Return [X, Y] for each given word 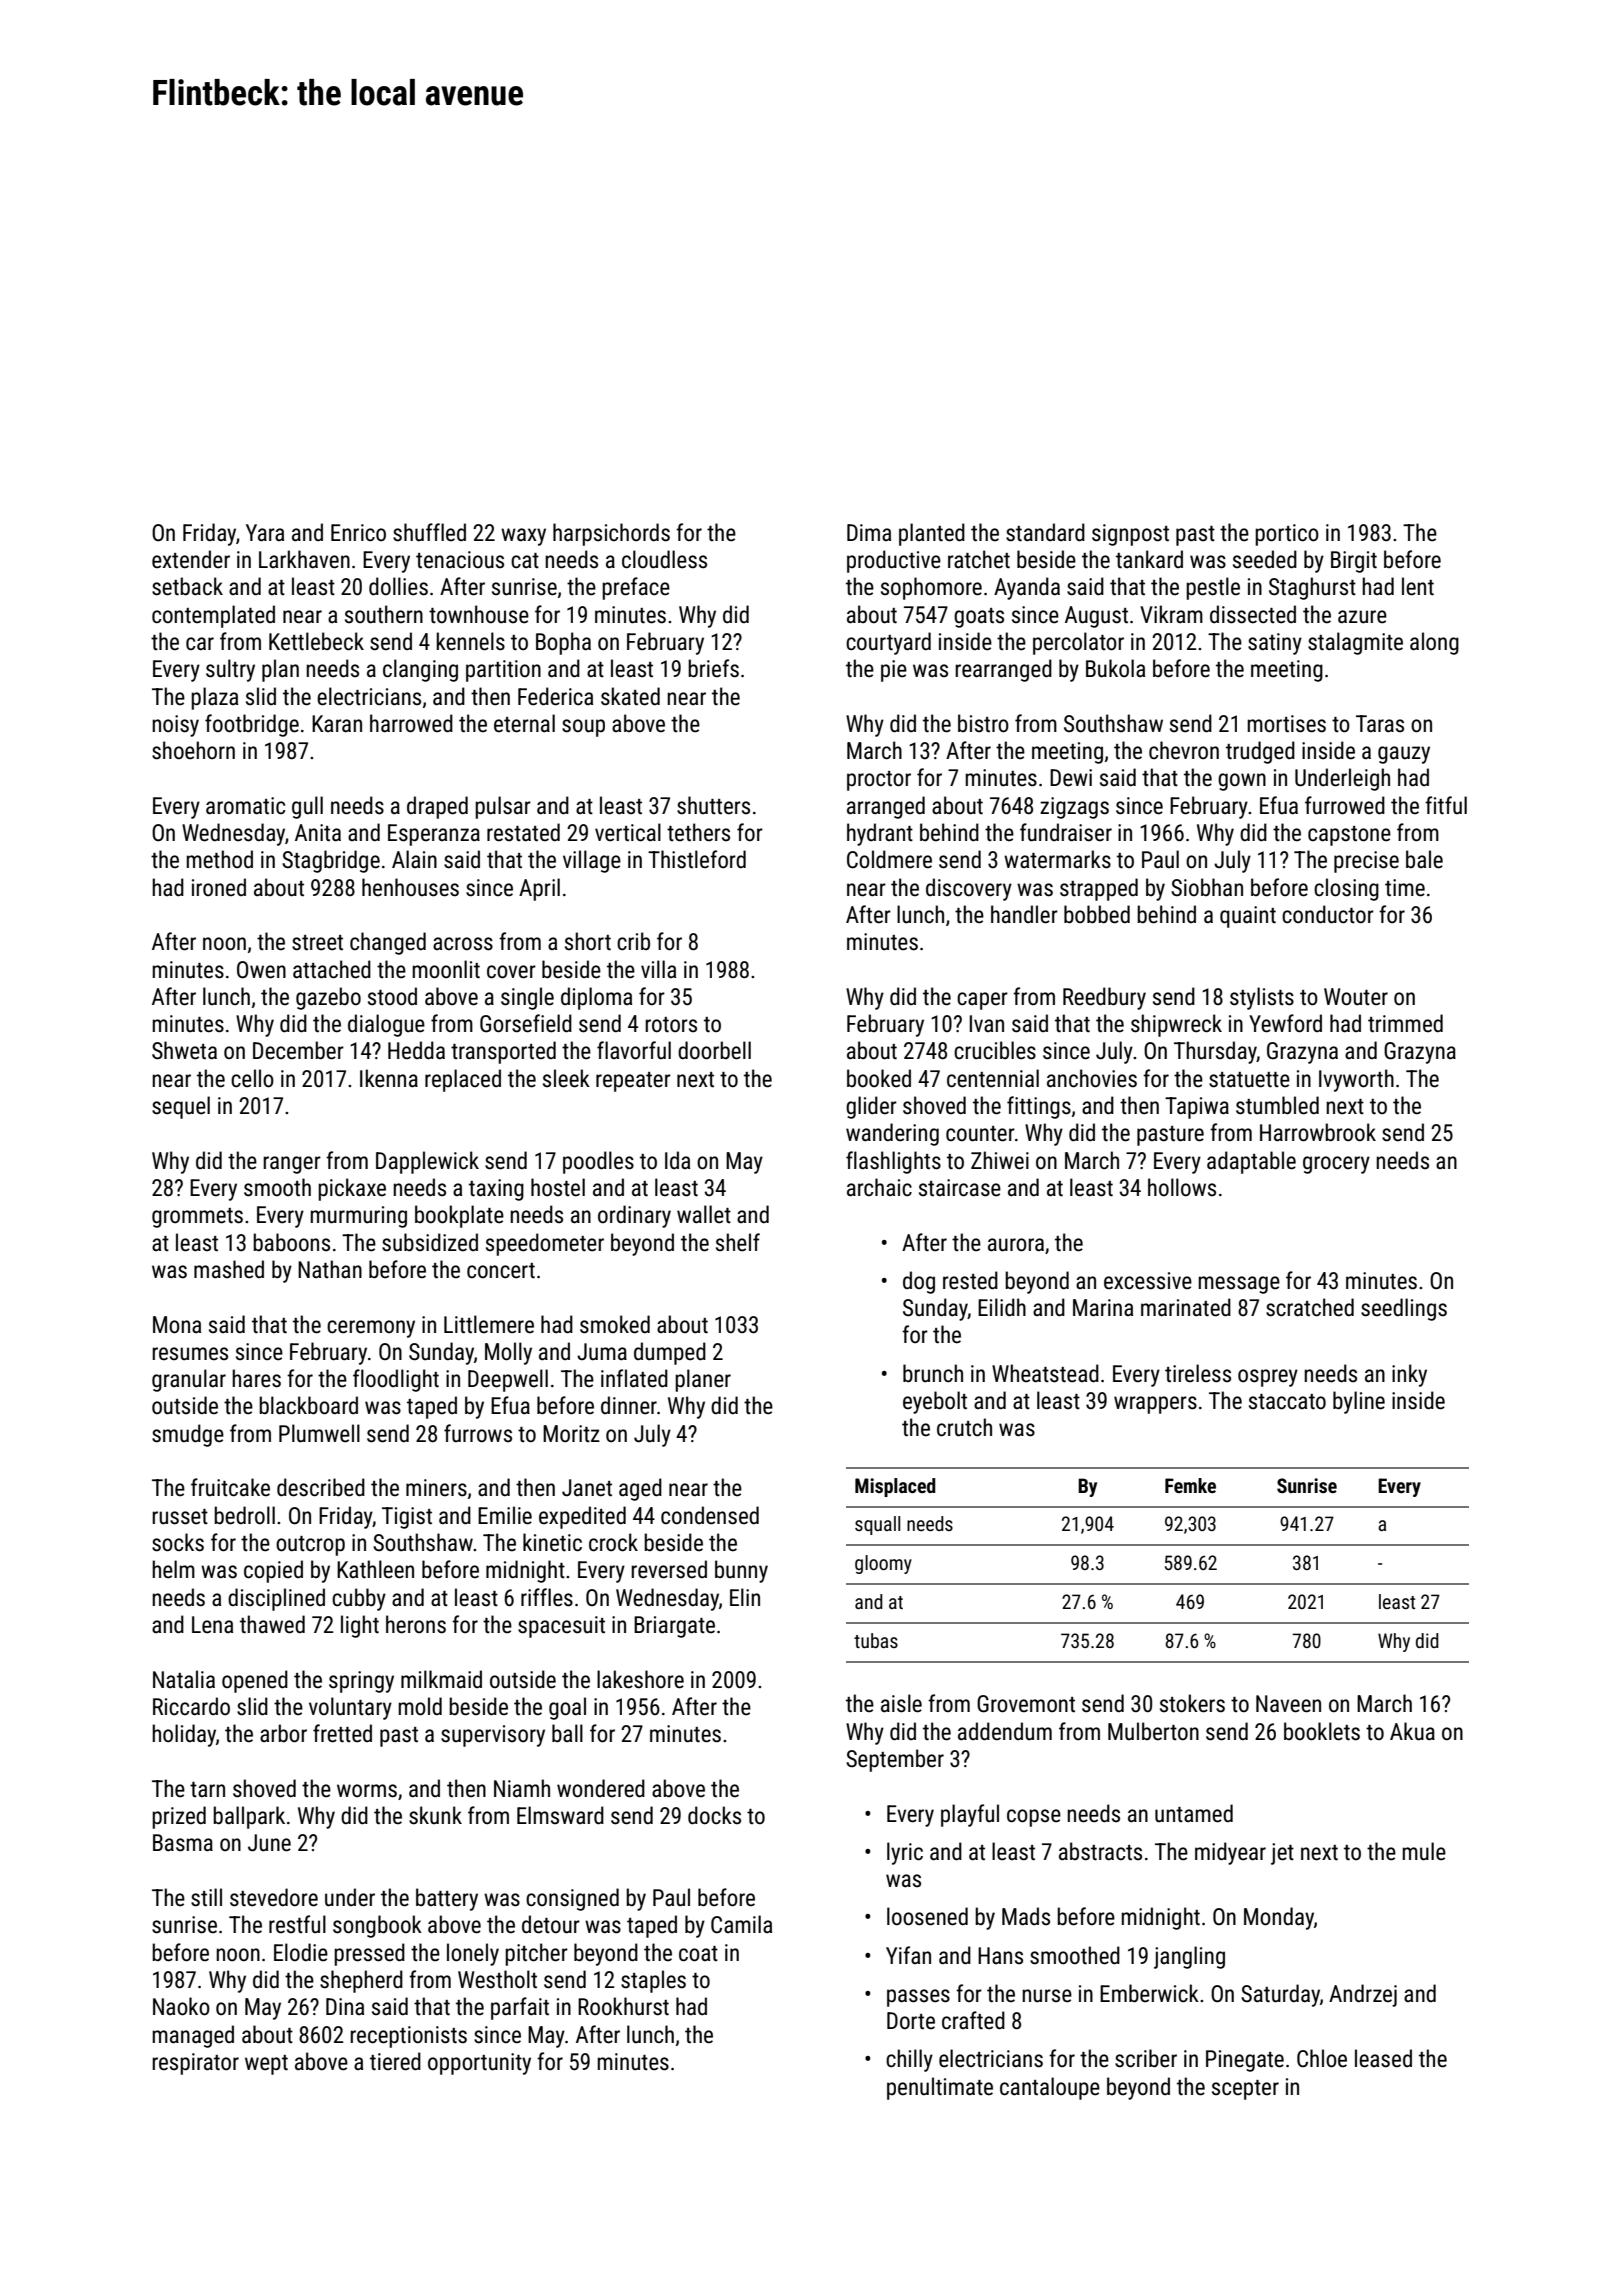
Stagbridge [331, 861]
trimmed [1405, 1023]
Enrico [358, 533]
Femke [1190, 1485]
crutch [964, 1427]
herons [416, 1624]
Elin [745, 1597]
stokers [1192, 1703]
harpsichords [611, 534]
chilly [909, 2060]
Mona [177, 1325]
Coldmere [889, 859]
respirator [195, 2064]
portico [1287, 535]
